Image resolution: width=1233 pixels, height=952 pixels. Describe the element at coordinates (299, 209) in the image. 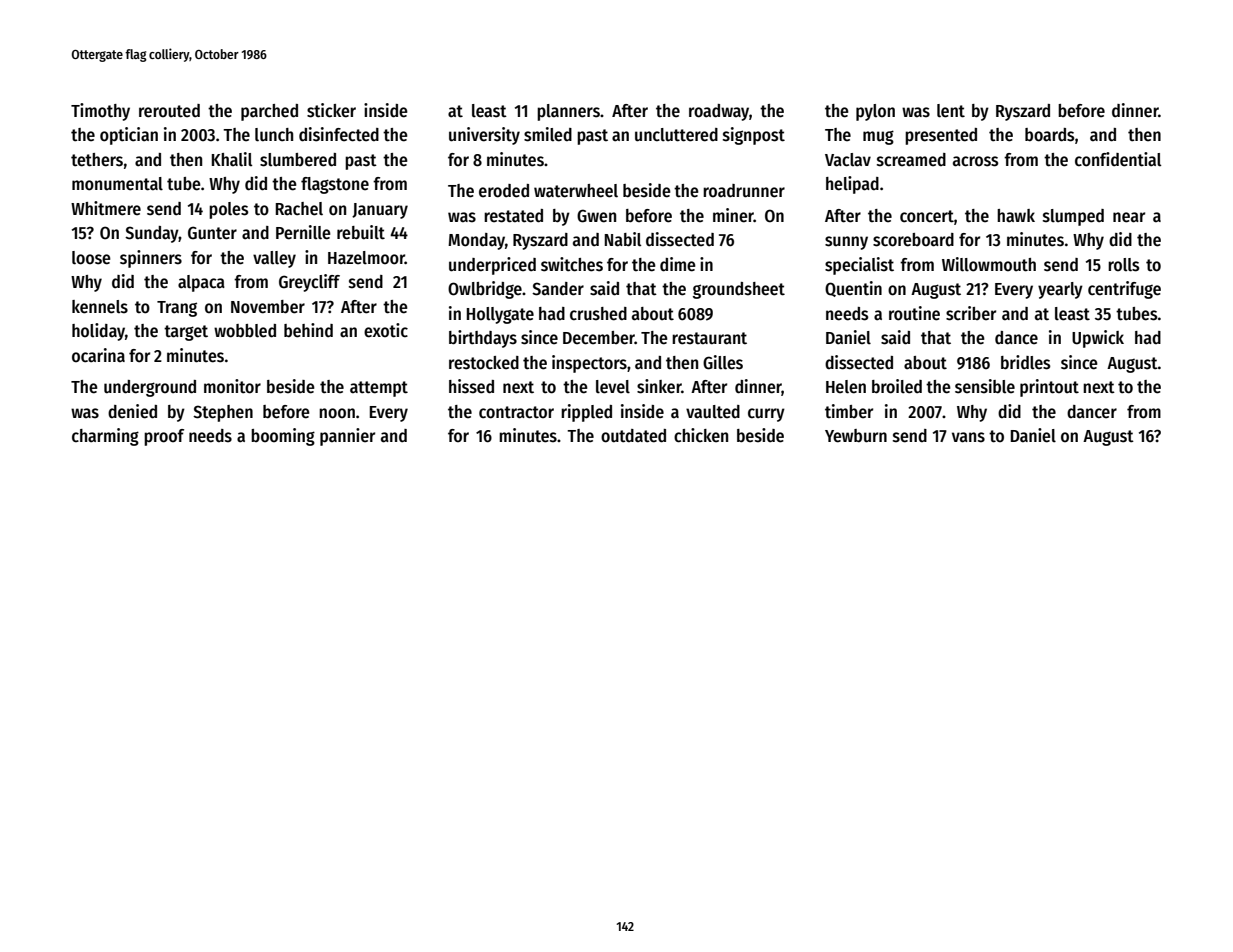

I see `Rachel` at that location.
